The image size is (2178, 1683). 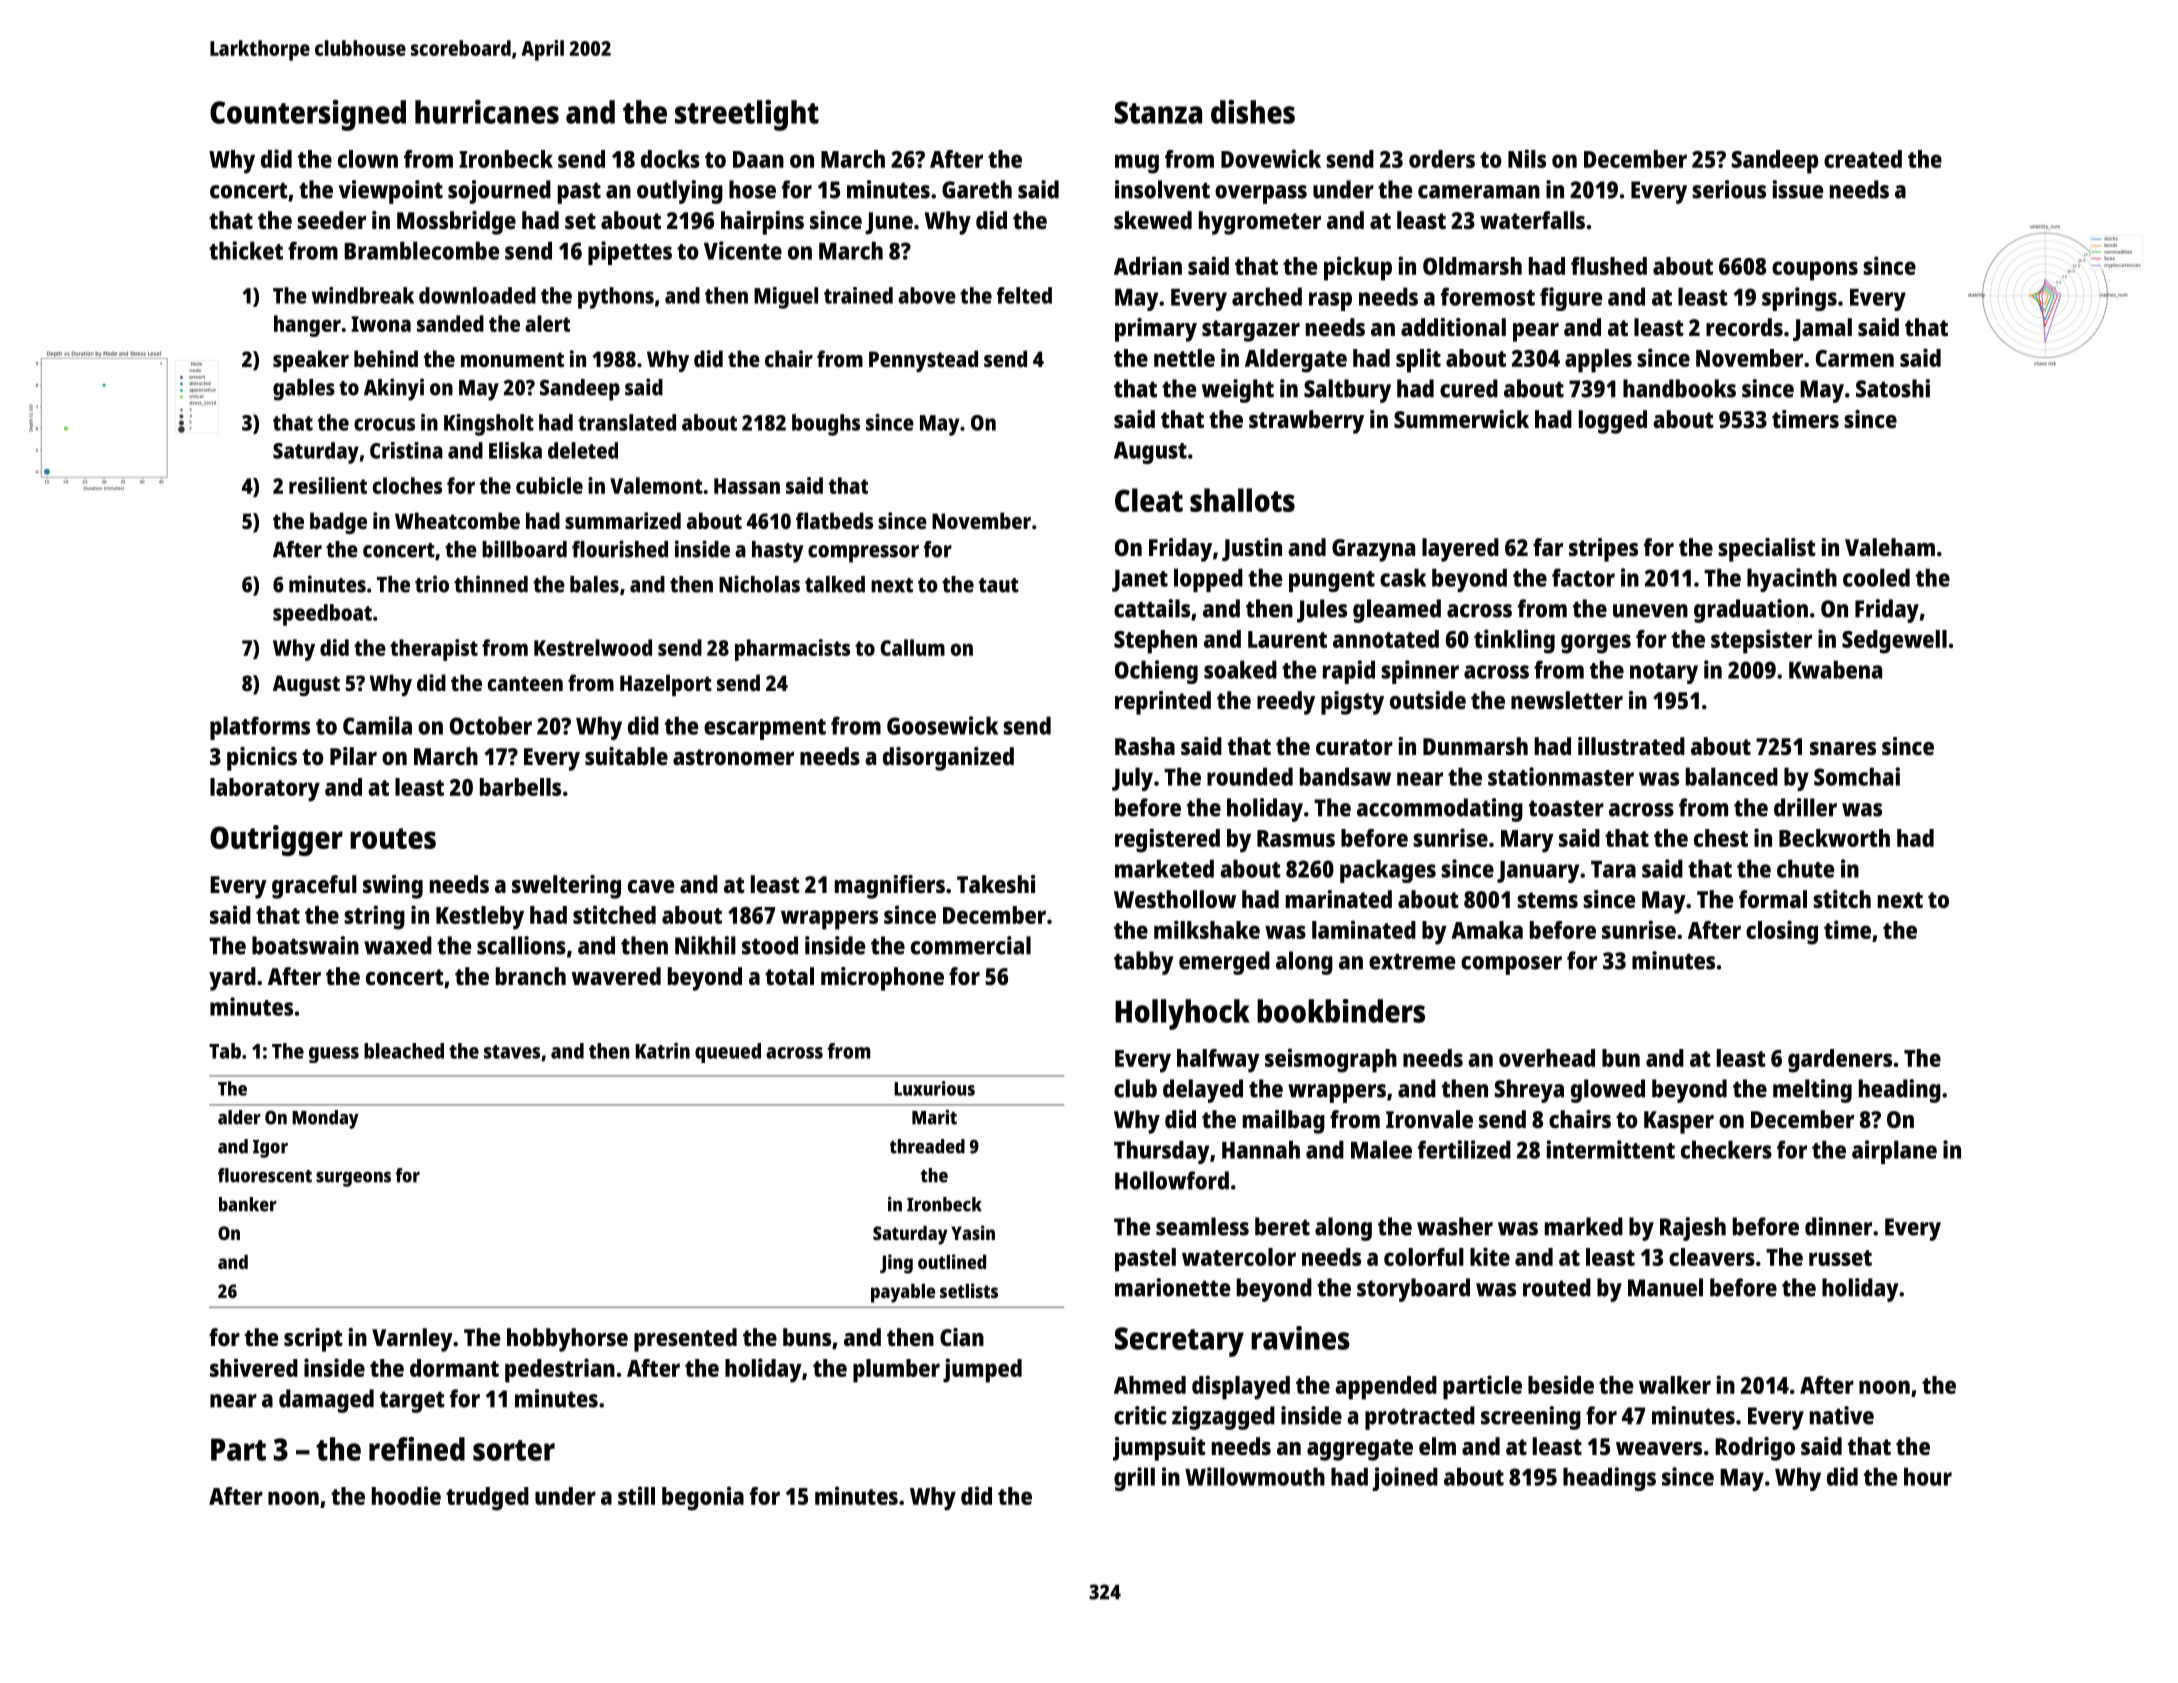 I want to click on specialist, so click(x=1767, y=550).
